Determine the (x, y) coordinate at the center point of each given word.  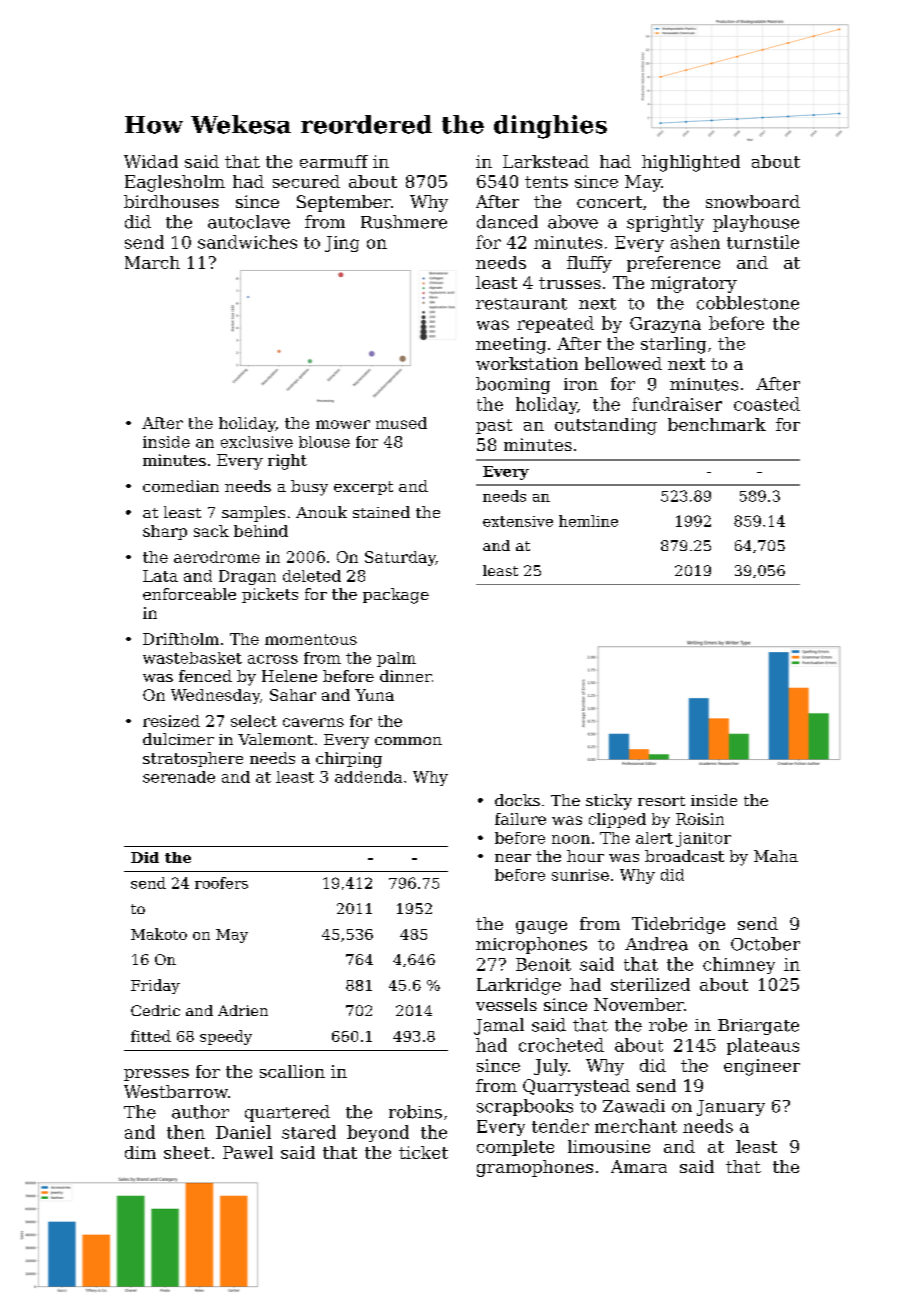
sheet (187, 1152)
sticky (609, 802)
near (513, 858)
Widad (151, 161)
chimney (739, 965)
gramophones (535, 1168)
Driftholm (181, 639)
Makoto (159, 934)
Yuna (374, 695)
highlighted (691, 163)
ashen (695, 242)
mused (401, 423)
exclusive (257, 442)
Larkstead (546, 161)
